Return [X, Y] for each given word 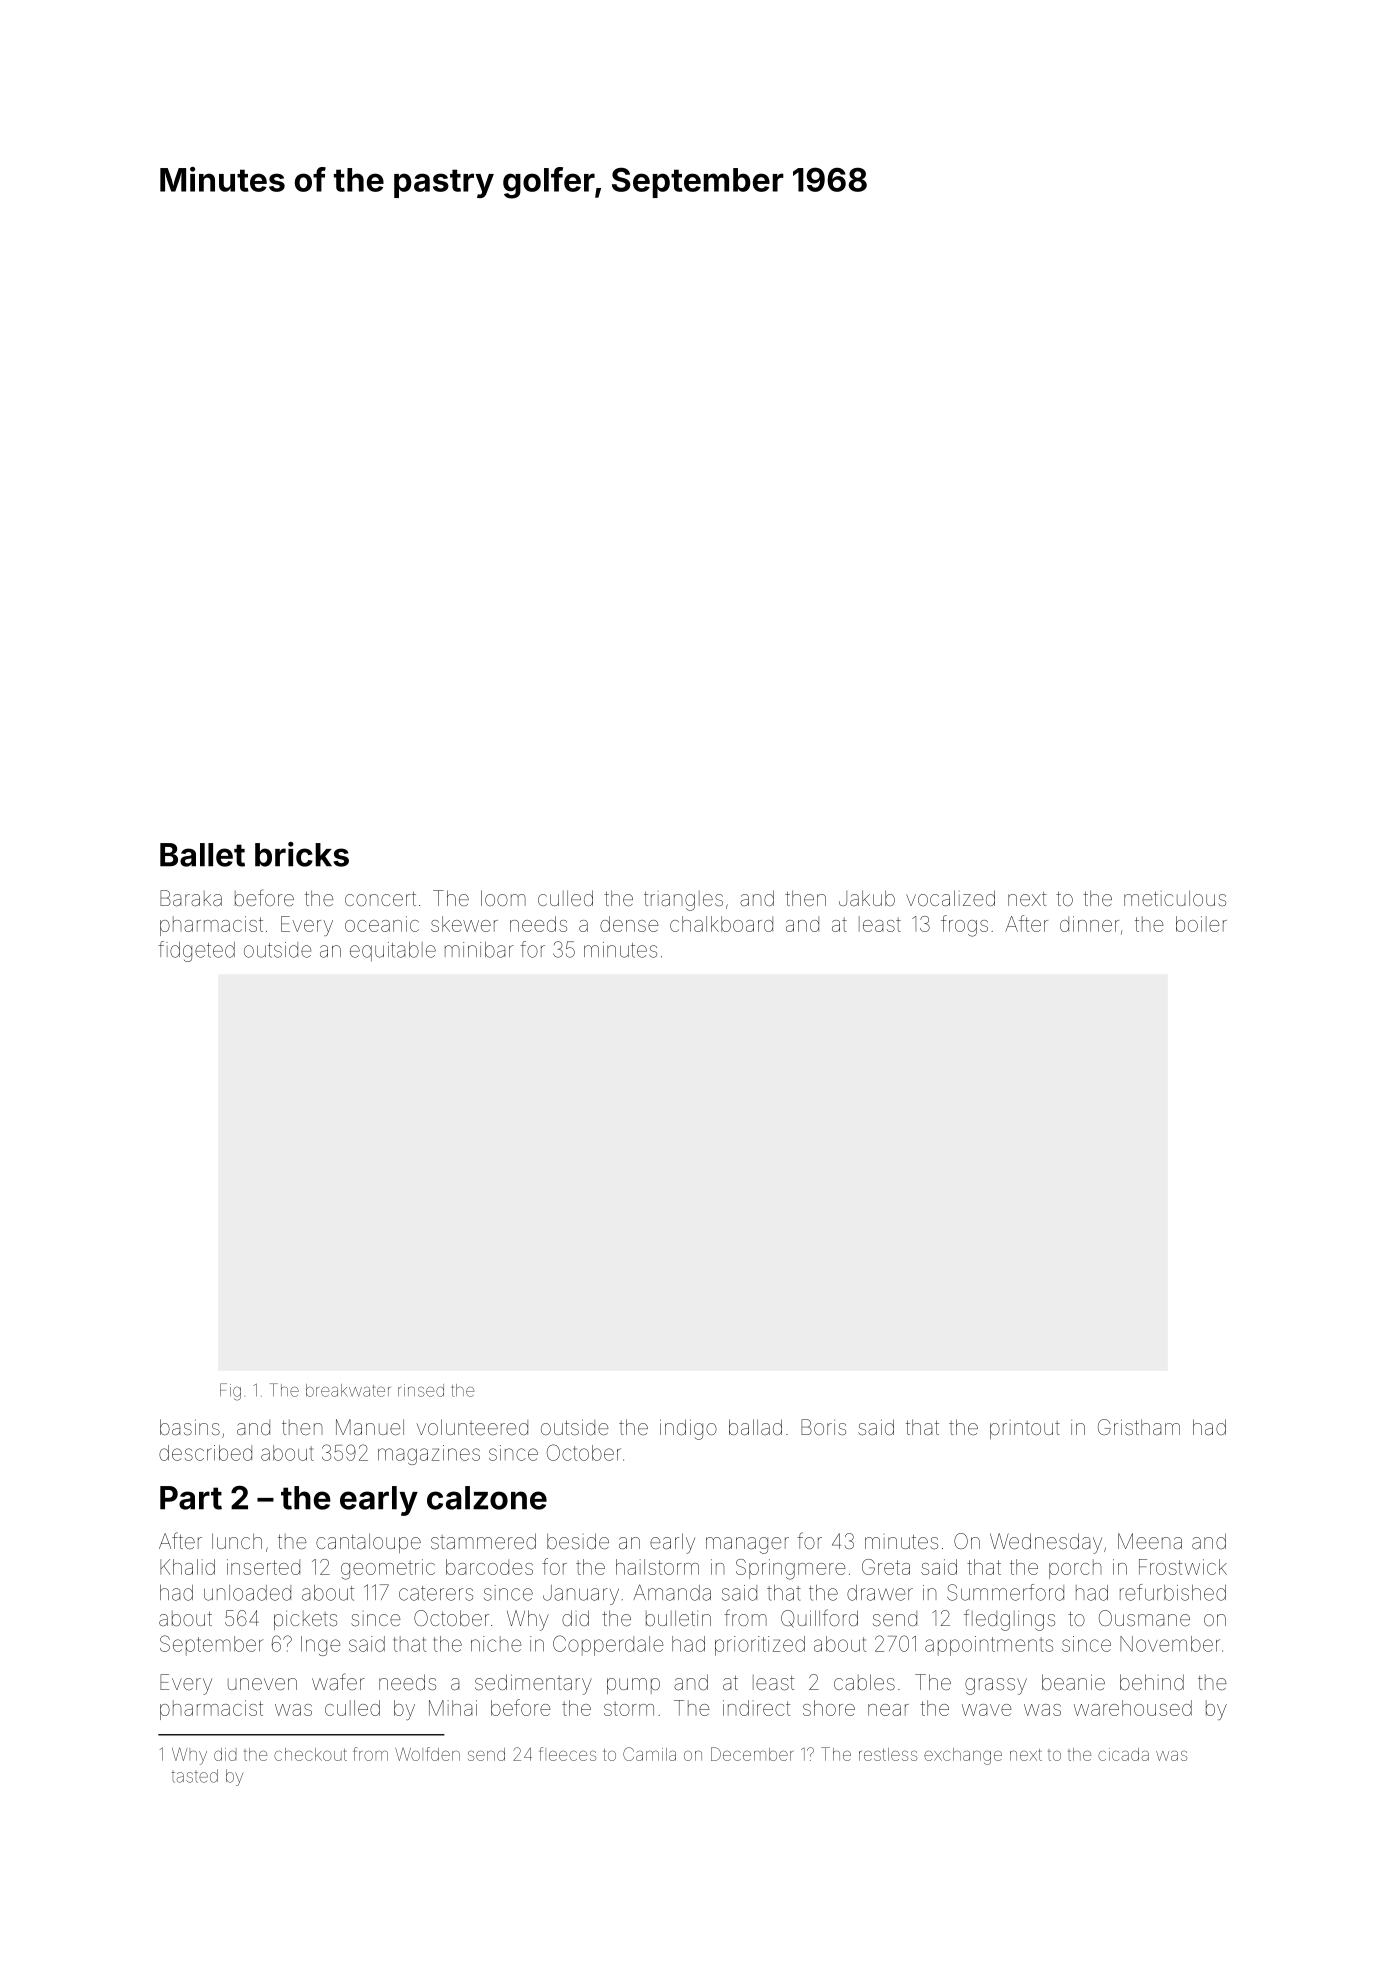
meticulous [1175, 898]
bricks [302, 854]
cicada [1123, 1754]
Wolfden [427, 1754]
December [752, 1754]
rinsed [421, 1390]
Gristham [1139, 1427]
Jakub [867, 898]
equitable [393, 952]
